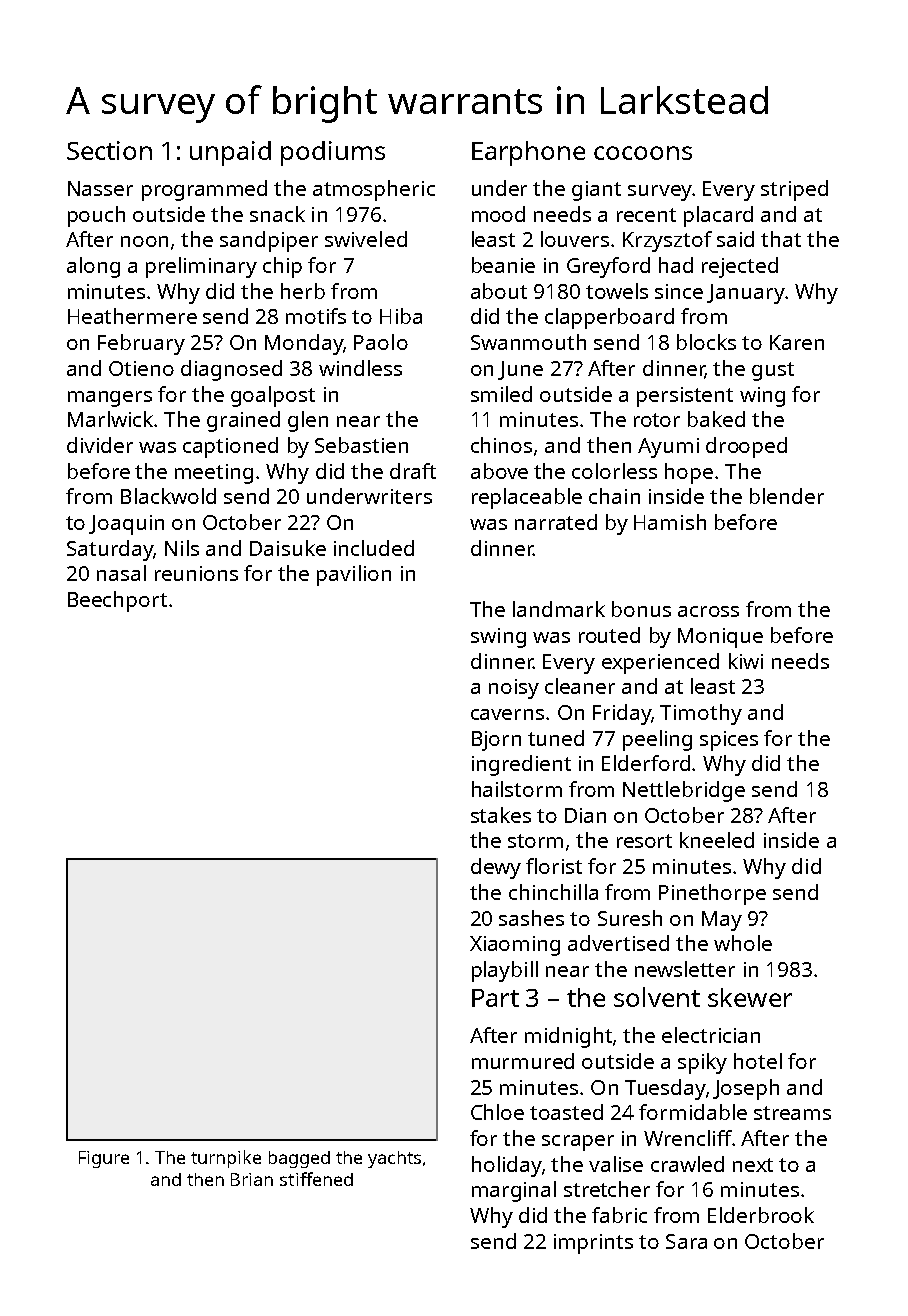 The image size is (908, 1316). Describe the element at coordinates (201, 267) in the screenshot. I see `preliminary` at that location.
